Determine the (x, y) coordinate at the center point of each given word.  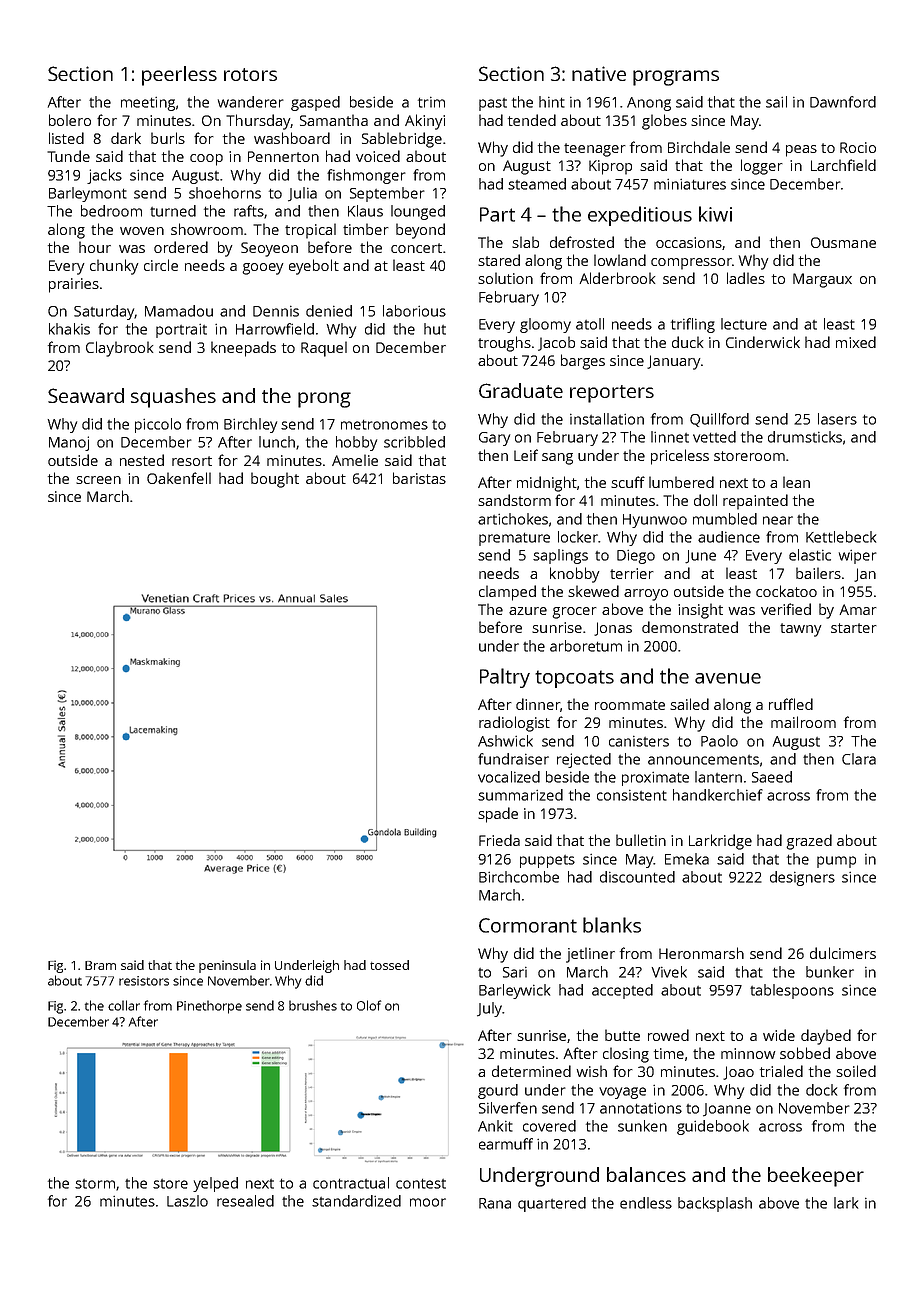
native (599, 73)
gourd (498, 1091)
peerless (179, 76)
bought (275, 480)
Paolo (719, 741)
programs (676, 78)
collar (124, 1005)
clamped (507, 593)
